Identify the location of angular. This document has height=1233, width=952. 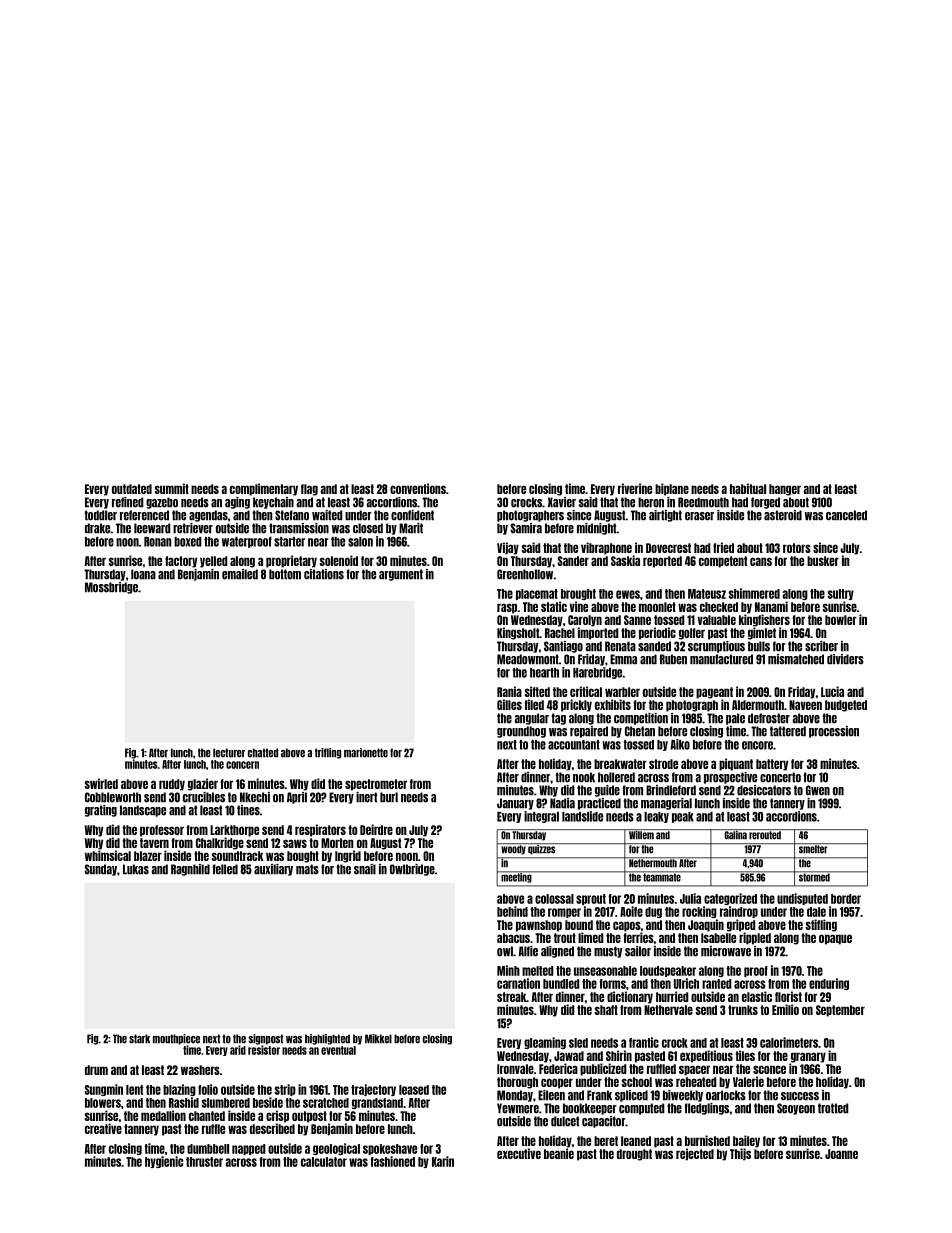
(531, 719).
